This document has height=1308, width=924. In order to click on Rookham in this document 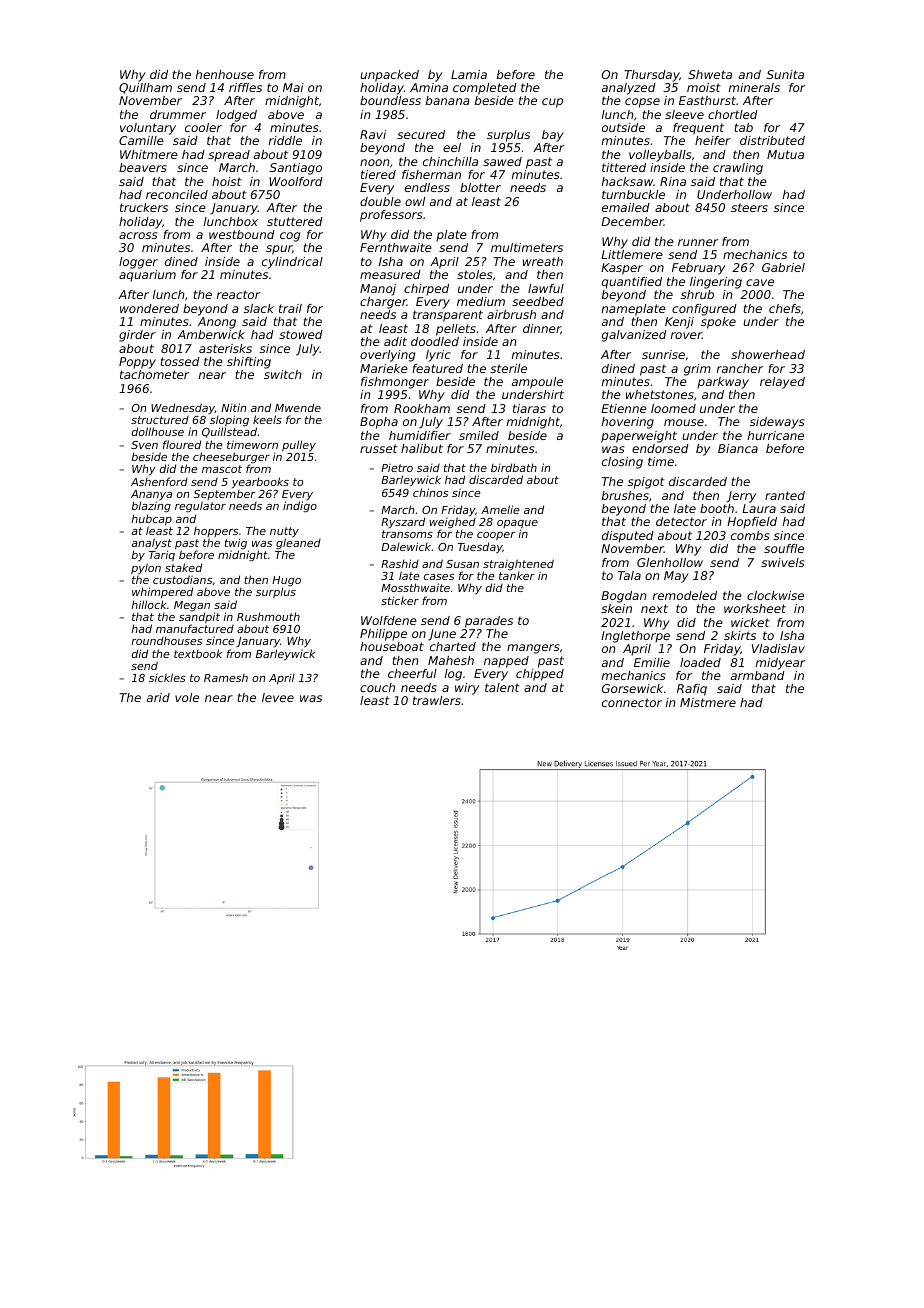, I will do `click(422, 408)`.
